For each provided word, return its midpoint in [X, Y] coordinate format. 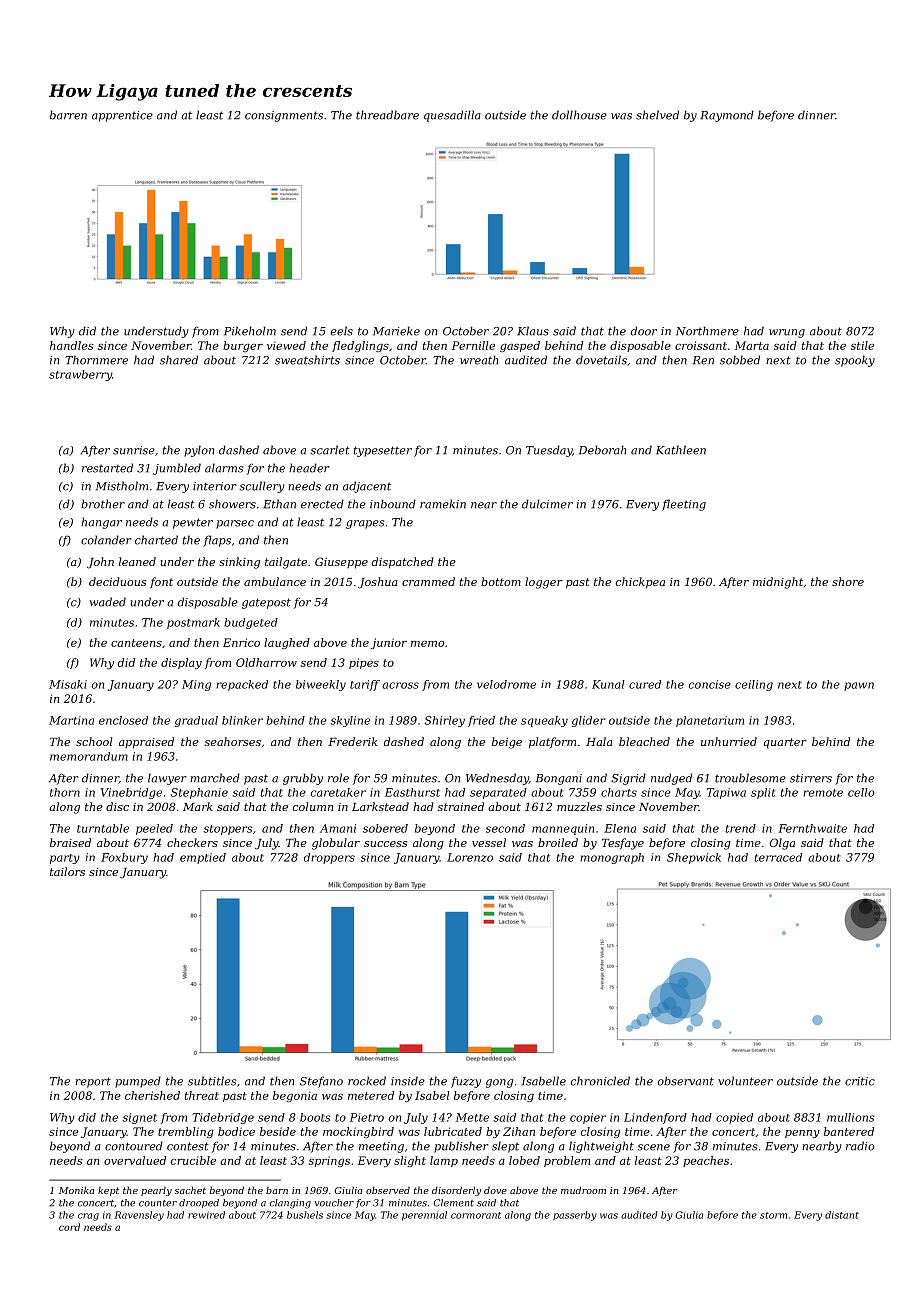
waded [108, 602]
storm [773, 1215]
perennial [424, 1216]
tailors [67, 871]
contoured [134, 1146]
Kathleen [681, 450]
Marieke [396, 331]
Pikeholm [250, 331]
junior [389, 643]
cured [645, 684]
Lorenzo [470, 857]
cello [861, 792]
